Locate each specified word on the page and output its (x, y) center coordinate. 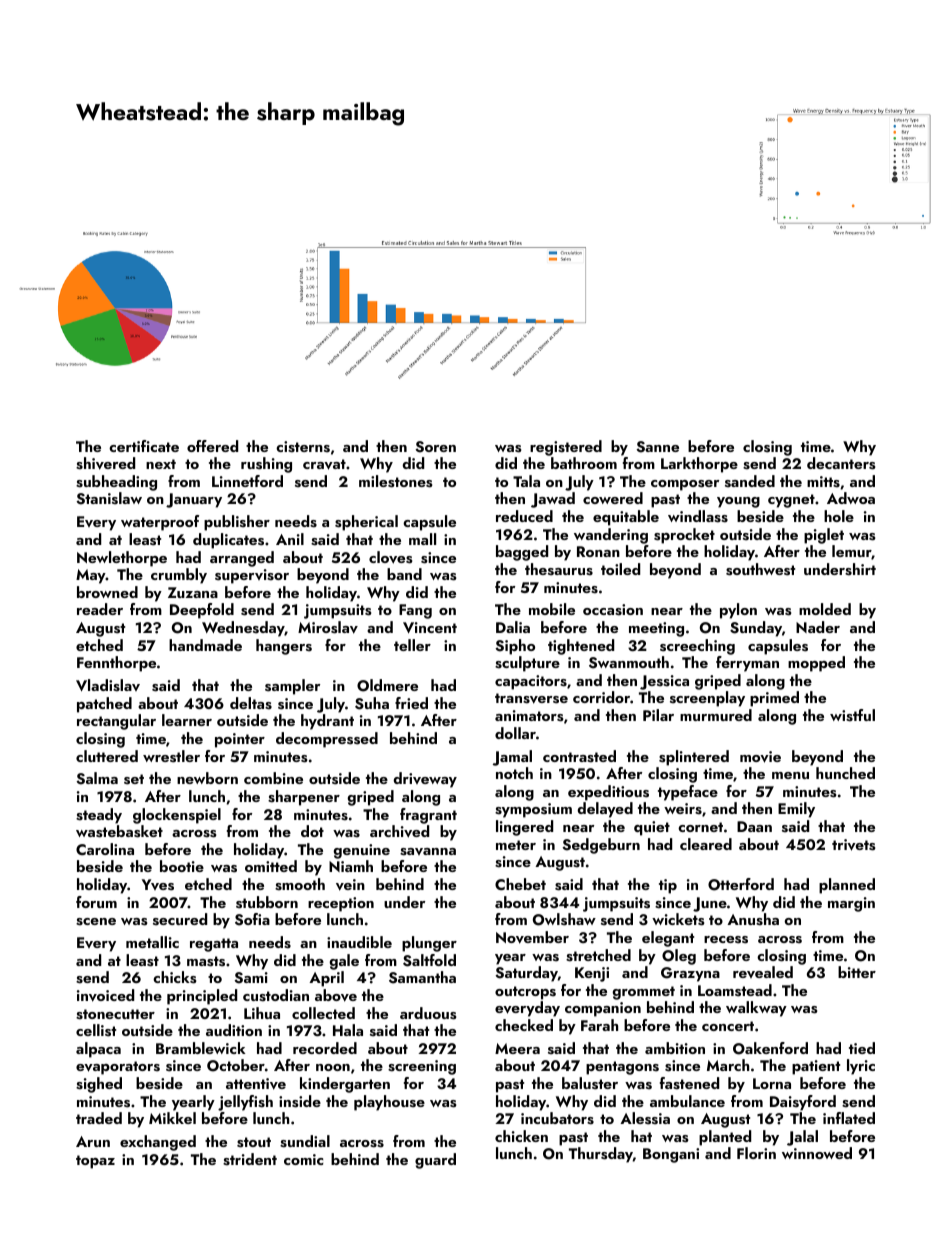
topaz (95, 1162)
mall (422, 539)
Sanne (657, 447)
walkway (756, 1009)
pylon (738, 611)
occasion (613, 610)
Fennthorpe (116, 664)
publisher (237, 523)
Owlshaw (564, 919)
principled (202, 997)
